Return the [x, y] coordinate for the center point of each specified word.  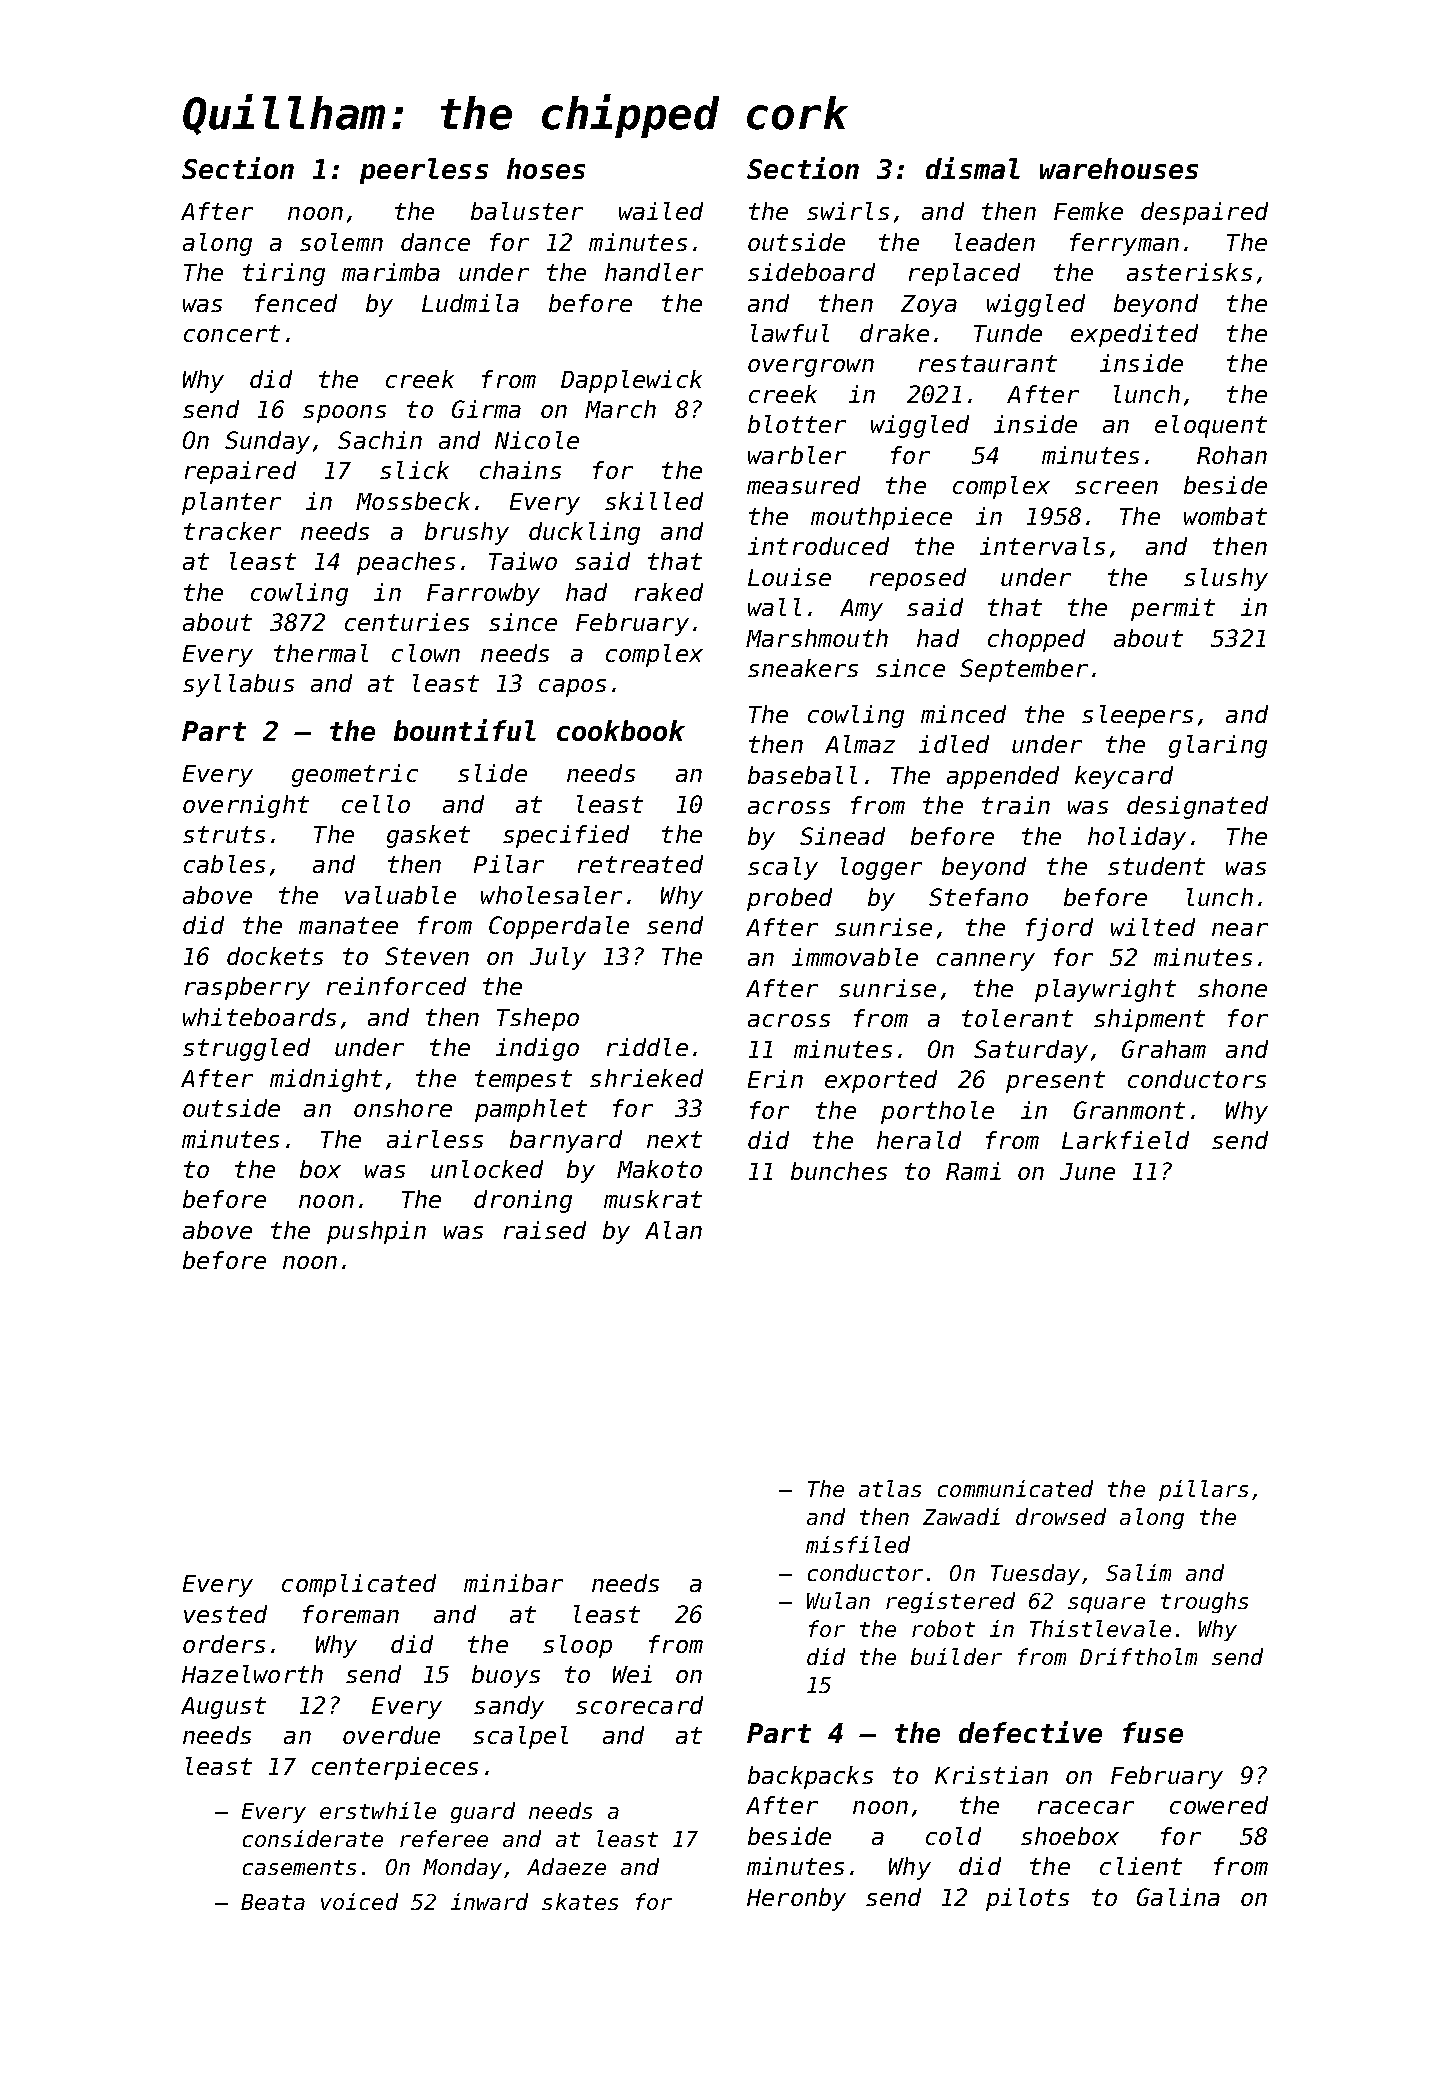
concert [232, 333]
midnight [326, 1080]
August [223, 1708]
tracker [232, 531]
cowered [1219, 1805]
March [620, 409]
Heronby [796, 1899]
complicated [359, 1585]
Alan [673, 1230]
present [1055, 1082]
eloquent [1211, 426]
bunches [839, 1171]
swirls [848, 211]
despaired [1204, 213]
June [1087, 1171]
